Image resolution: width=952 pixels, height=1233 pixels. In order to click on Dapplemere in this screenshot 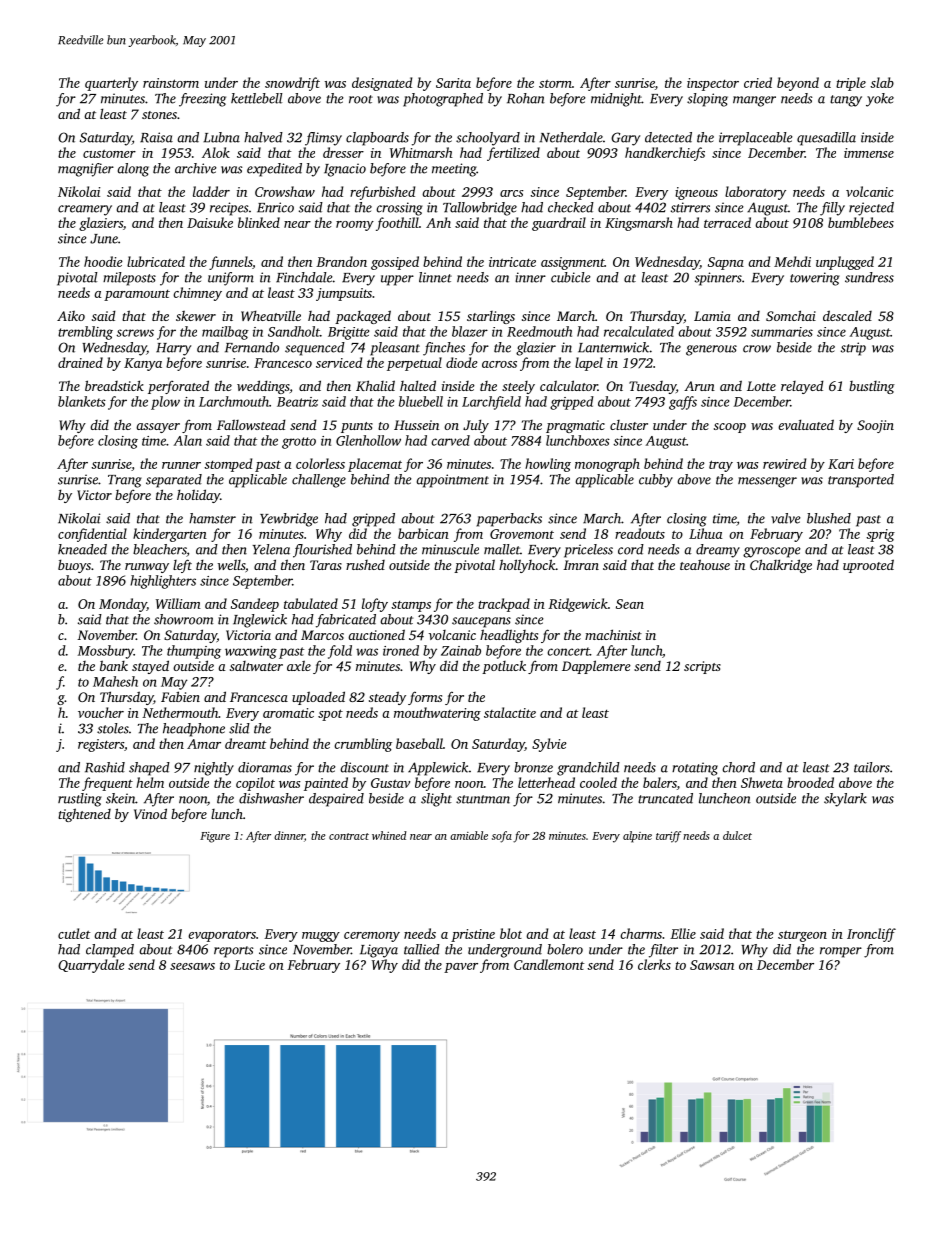, I will do `click(596, 667)`.
